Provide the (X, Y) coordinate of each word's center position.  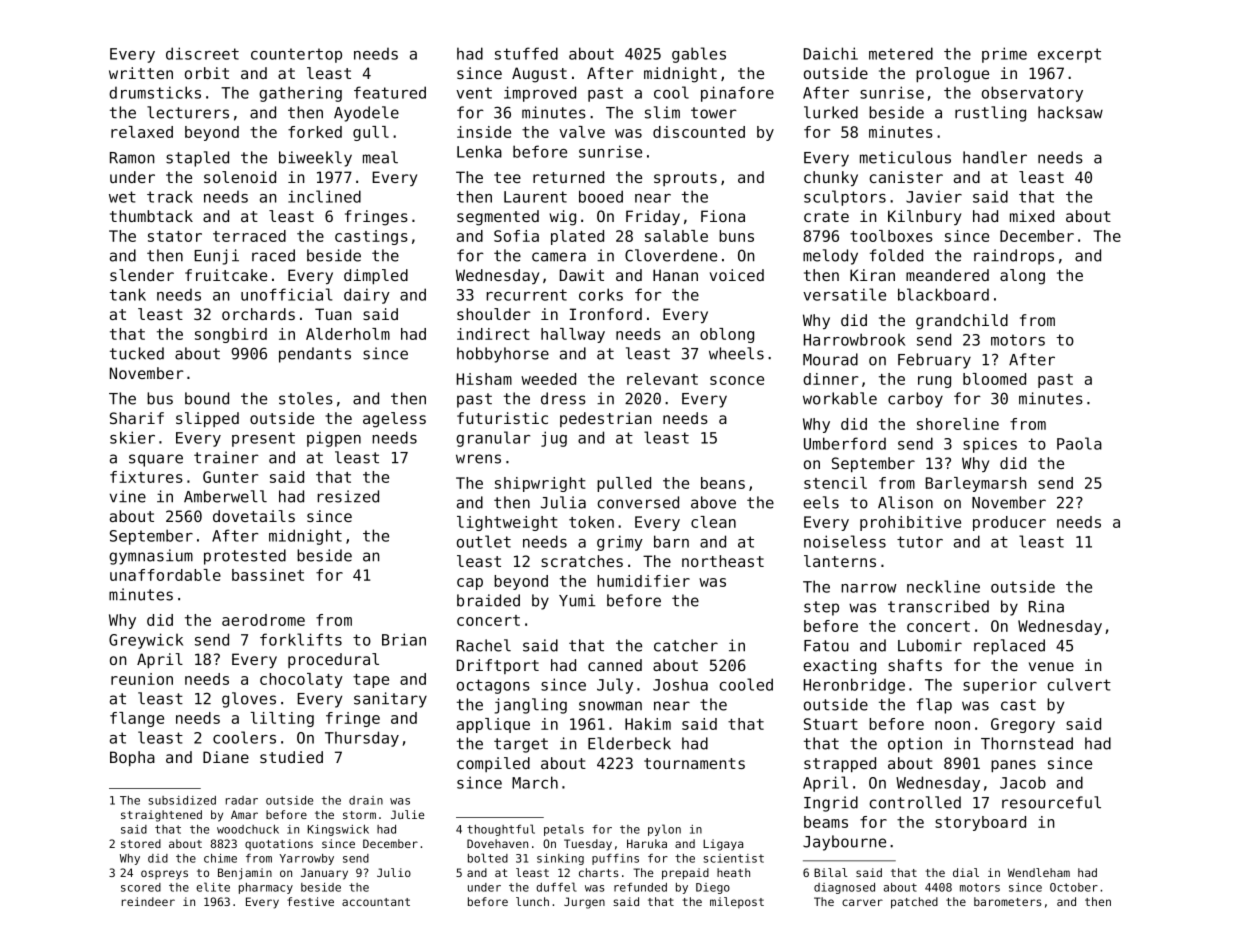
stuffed (526, 53)
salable (676, 236)
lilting (282, 719)
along (1022, 277)
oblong (727, 335)
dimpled (376, 276)
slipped (207, 419)
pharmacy (266, 888)
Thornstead (1027, 743)
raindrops (1014, 257)
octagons (493, 686)
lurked (831, 112)
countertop (296, 55)
